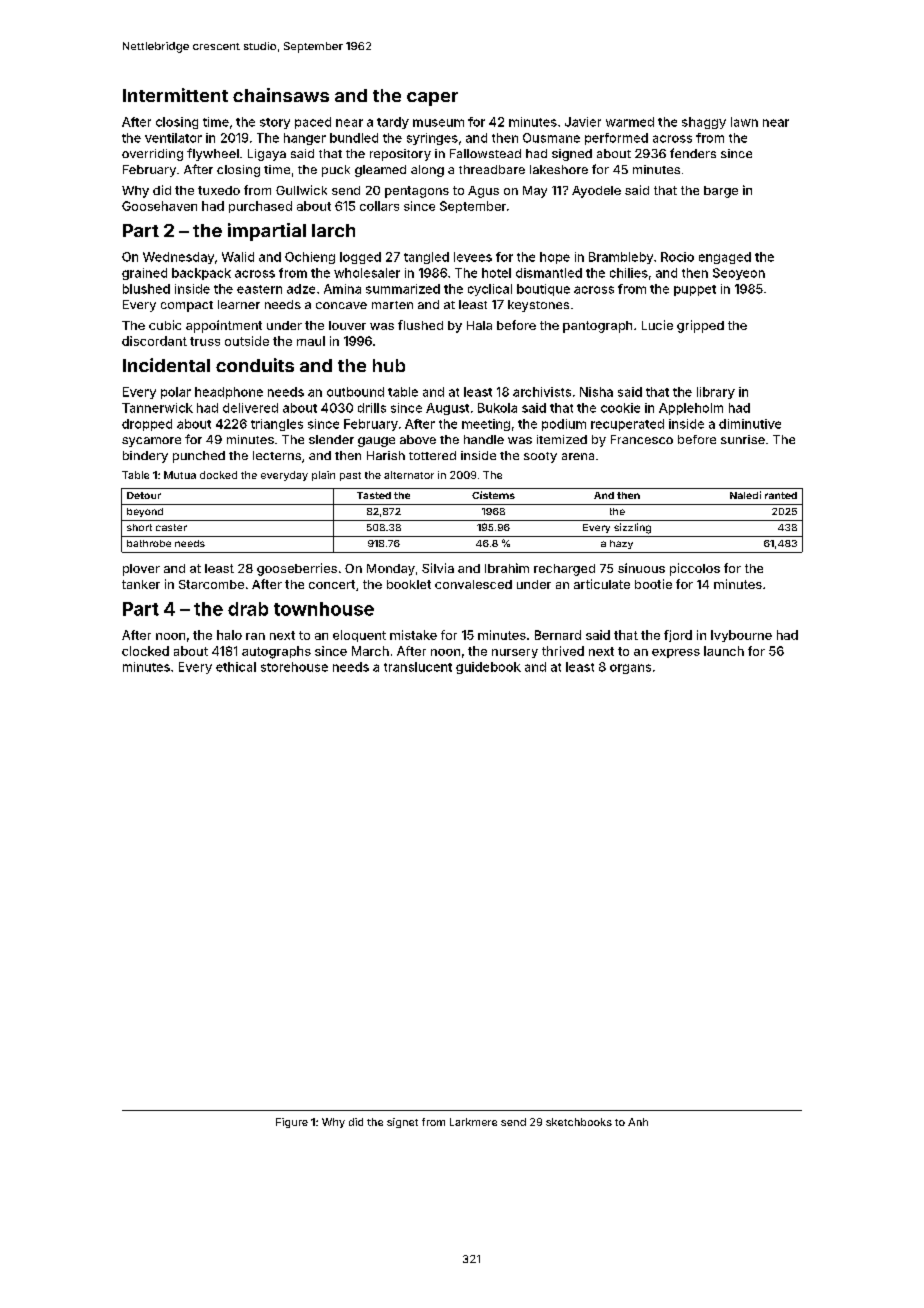 This page has height=1308, width=924. What do you see at coordinates (276, 652) in the page?
I see `autographs` at bounding box center [276, 652].
